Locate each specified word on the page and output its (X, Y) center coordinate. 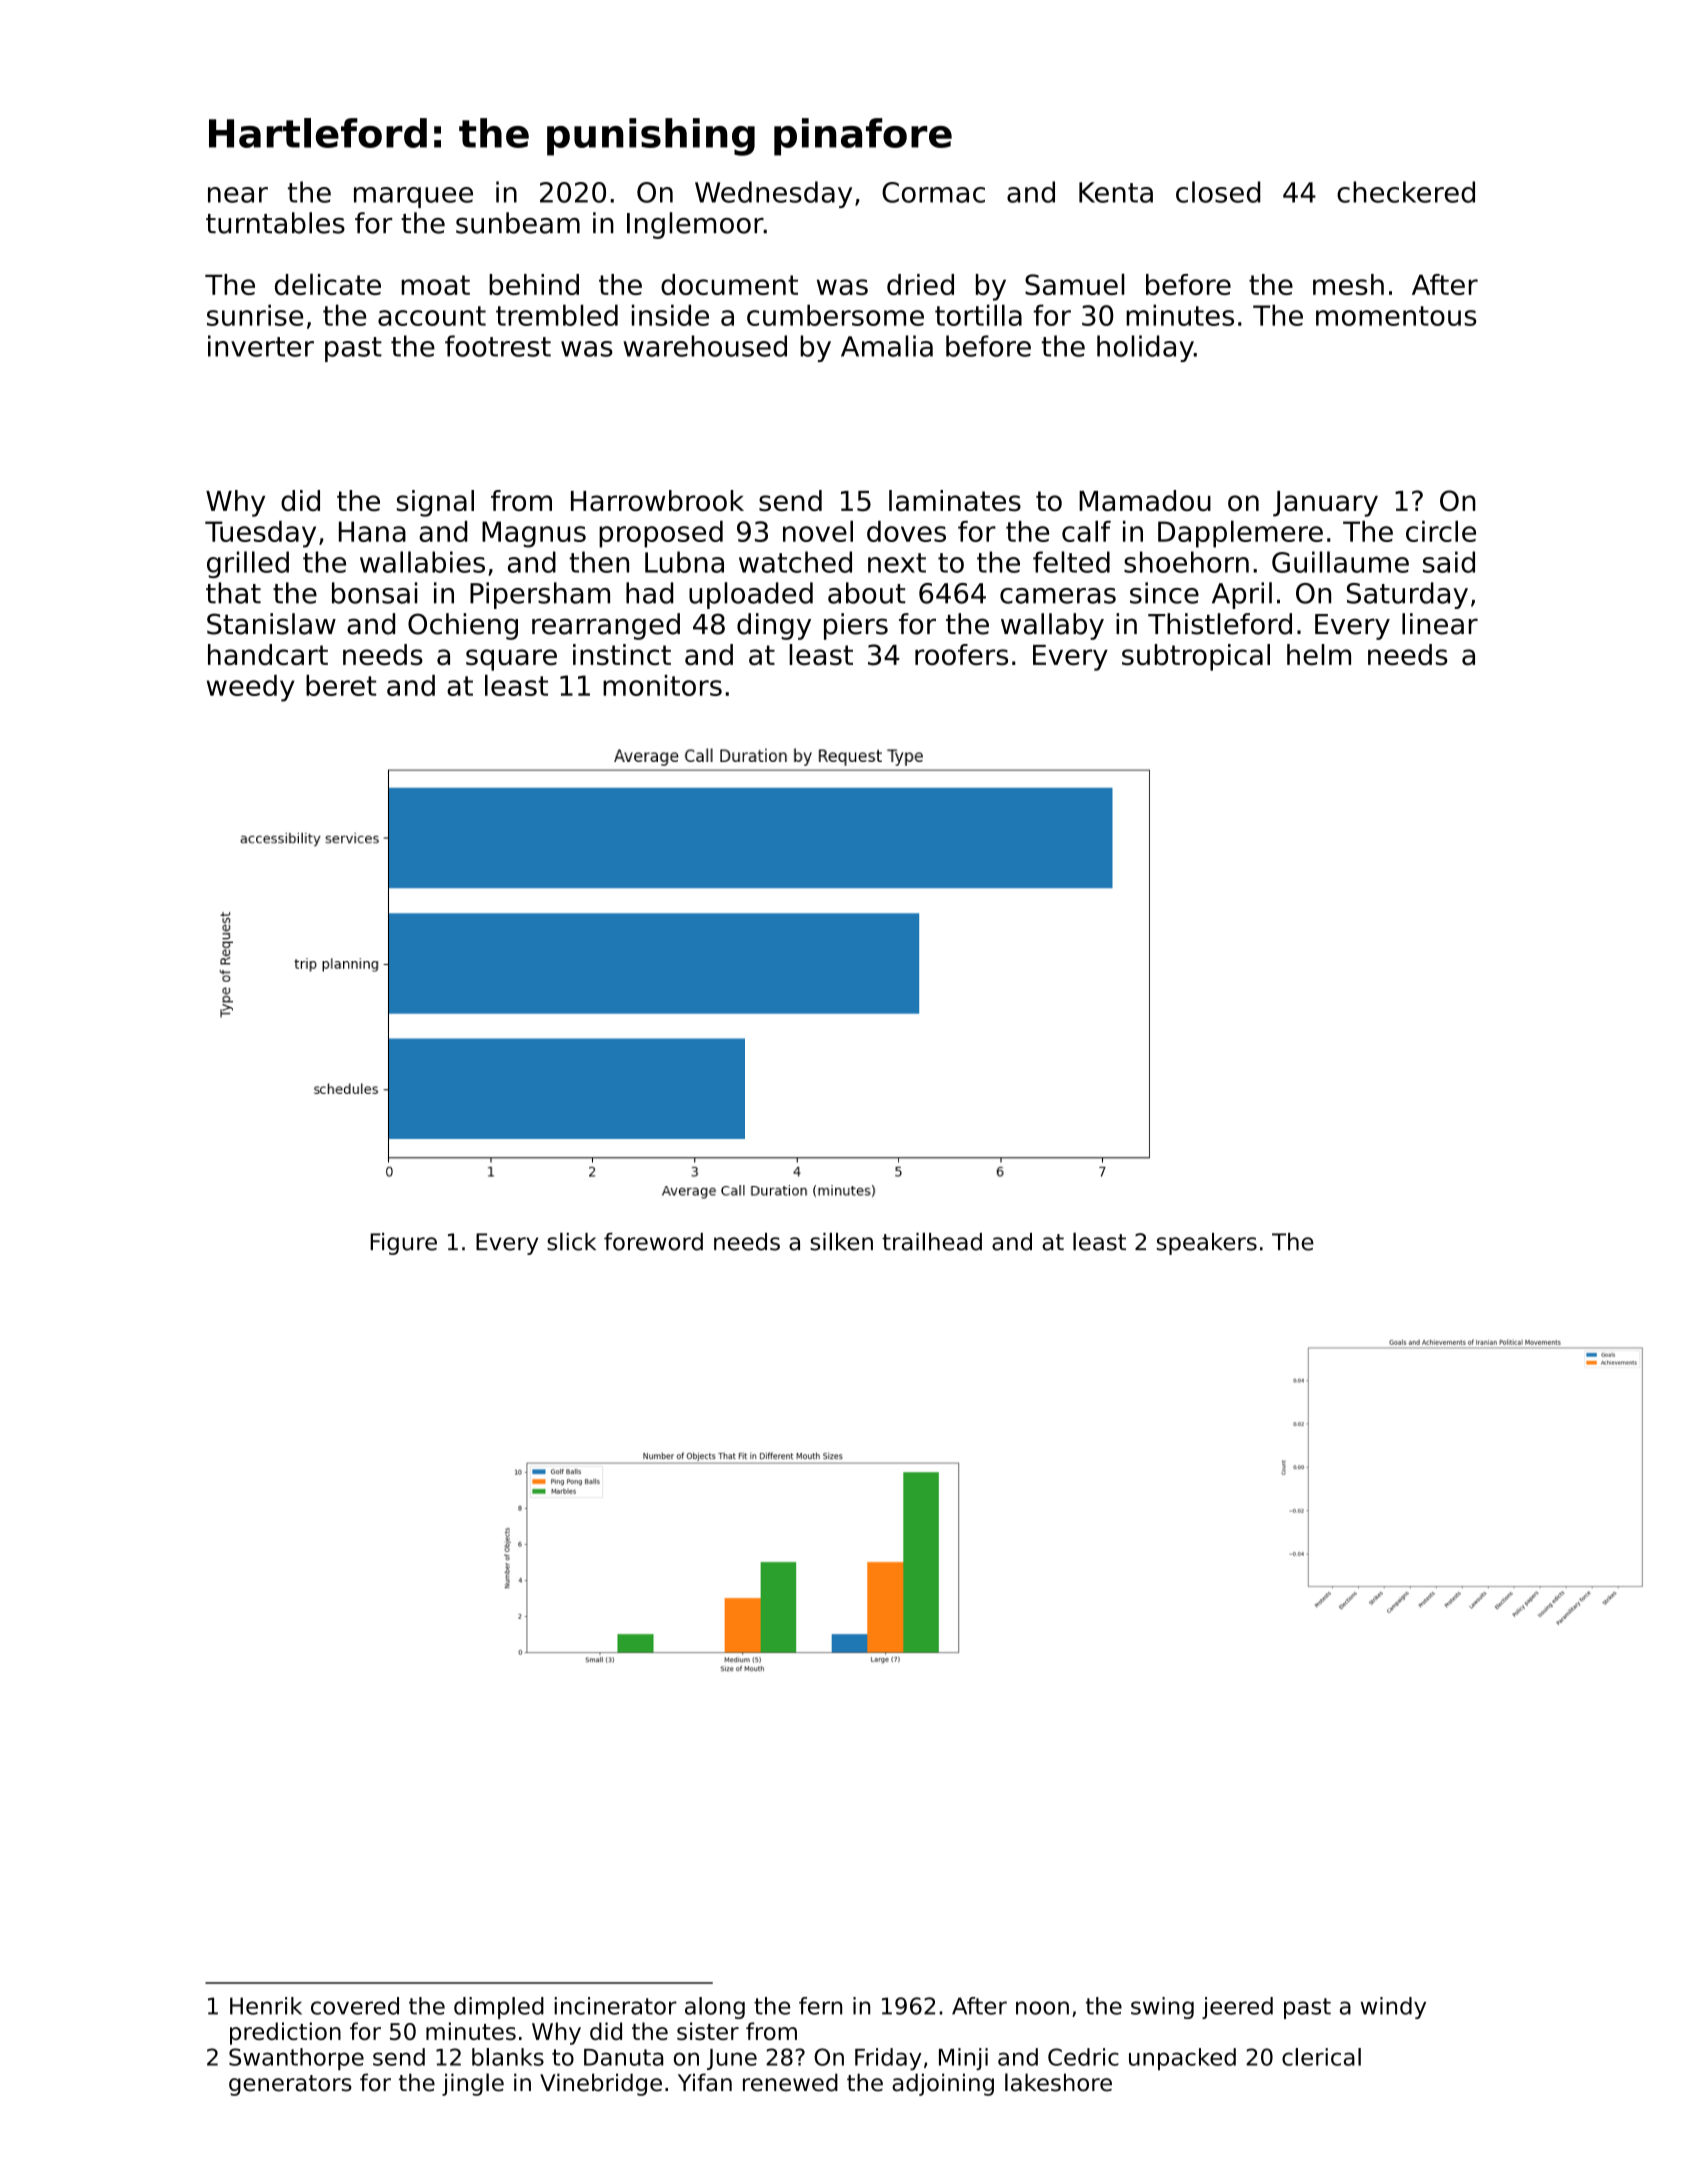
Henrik (266, 2006)
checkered (1406, 192)
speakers (1207, 1244)
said (1449, 562)
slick (571, 1241)
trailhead (932, 1241)
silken (841, 1241)
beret (341, 685)
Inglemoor (695, 225)
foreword (653, 1242)
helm (1319, 655)
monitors (662, 685)
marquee (413, 197)
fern (820, 2006)
